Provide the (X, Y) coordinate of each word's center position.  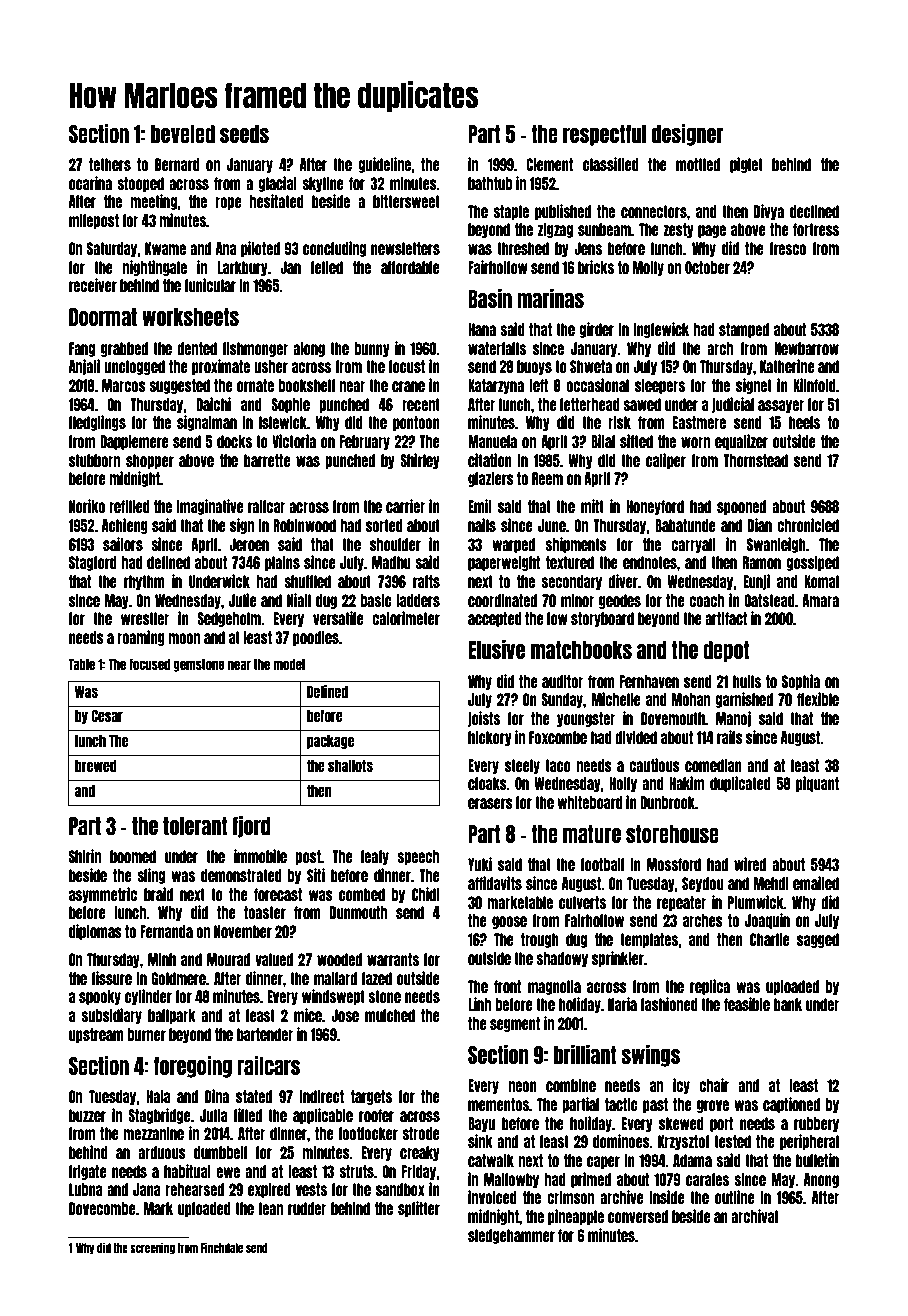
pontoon (416, 423)
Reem (547, 478)
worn (695, 442)
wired (750, 864)
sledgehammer (511, 1236)
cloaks (487, 783)
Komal (821, 581)
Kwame (165, 248)
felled (327, 267)
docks (234, 441)
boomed (133, 856)
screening (152, 1248)
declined (814, 211)
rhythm (144, 582)
